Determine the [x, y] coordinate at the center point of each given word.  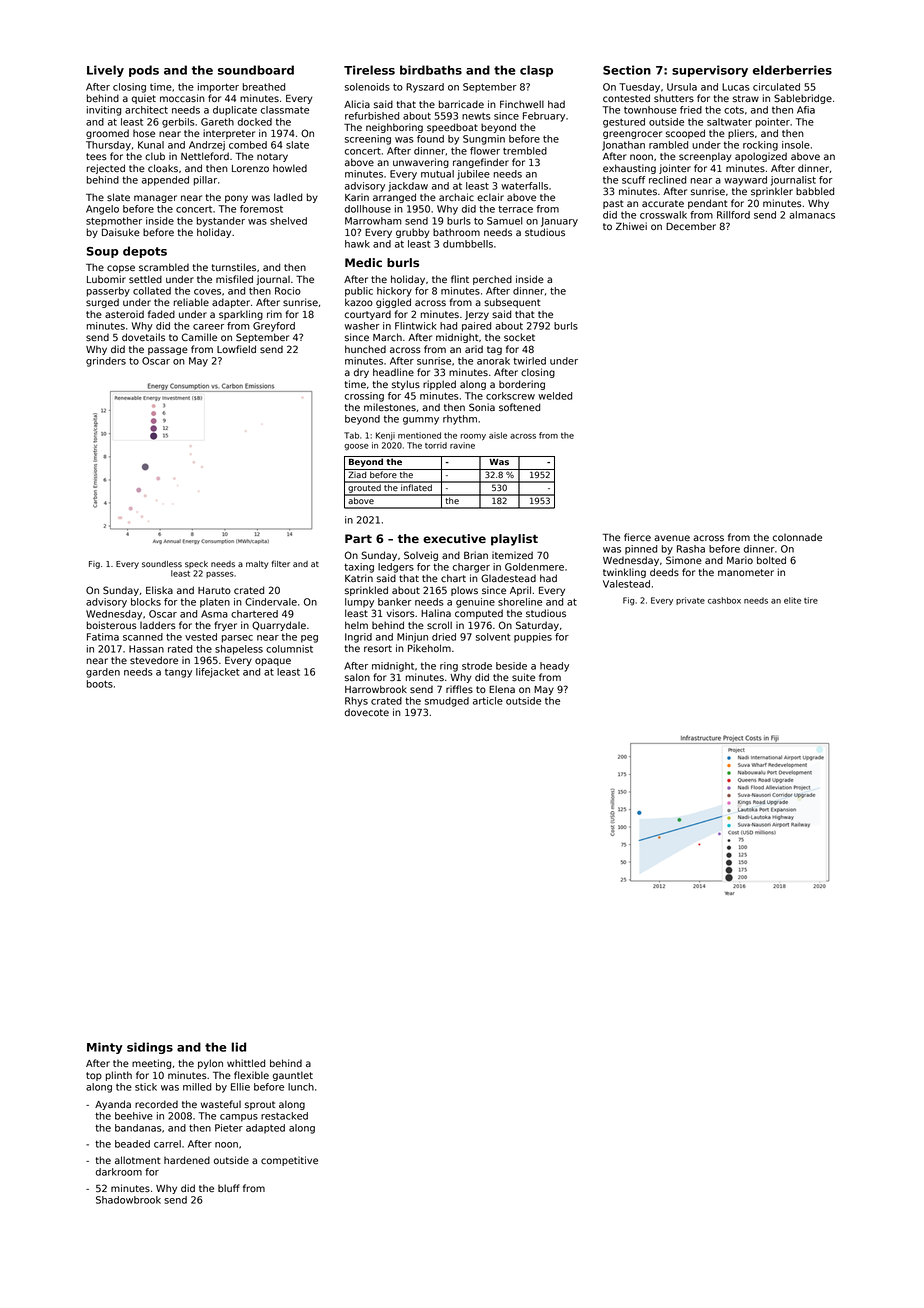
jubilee [473, 175]
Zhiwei [631, 226]
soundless [162, 564]
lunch [301, 1087]
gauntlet [293, 1076]
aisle [498, 435]
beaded [132, 1144]
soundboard [256, 70]
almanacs [812, 215]
